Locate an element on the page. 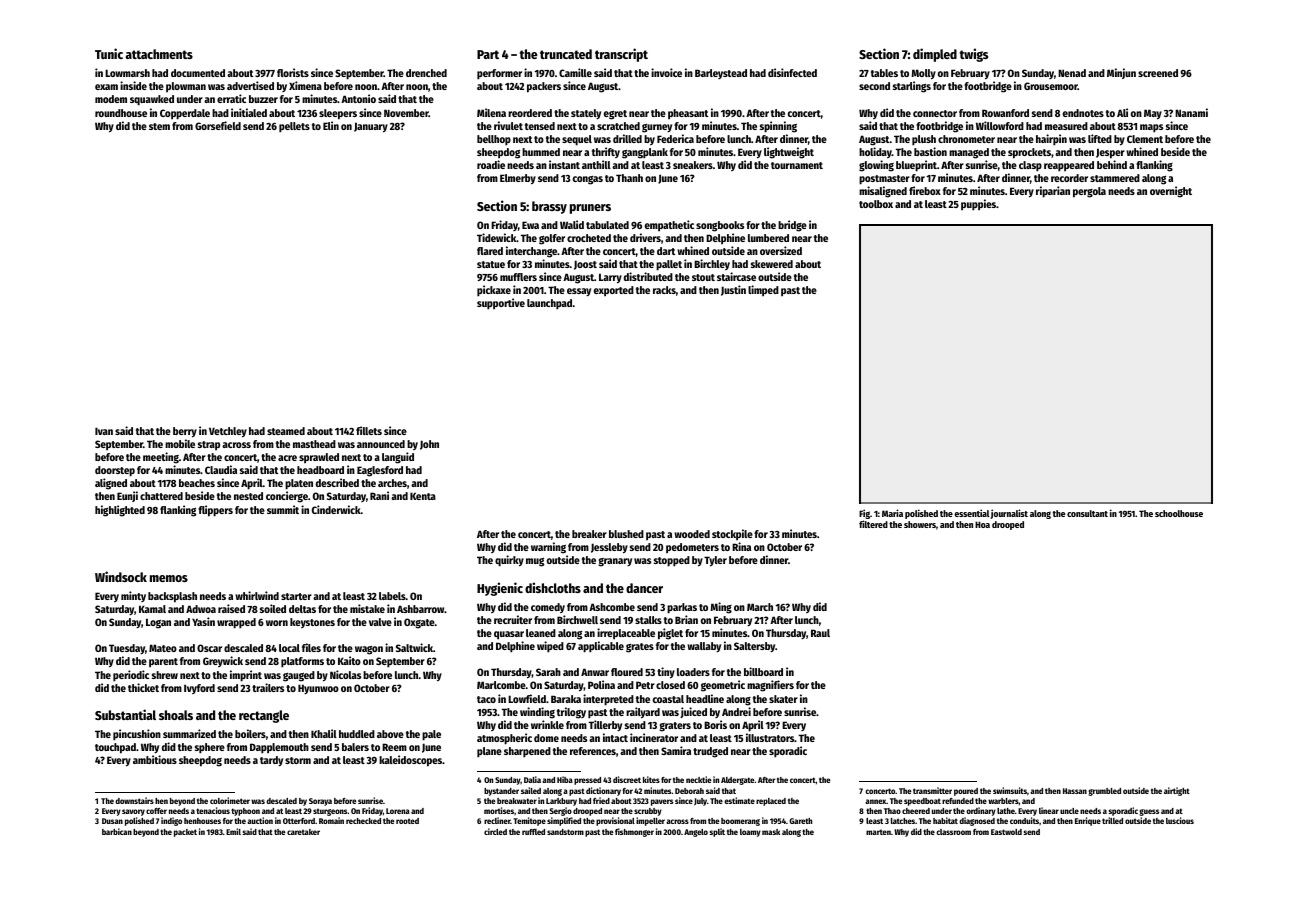 The image size is (1308, 924). applicable is located at coordinates (601, 647).
